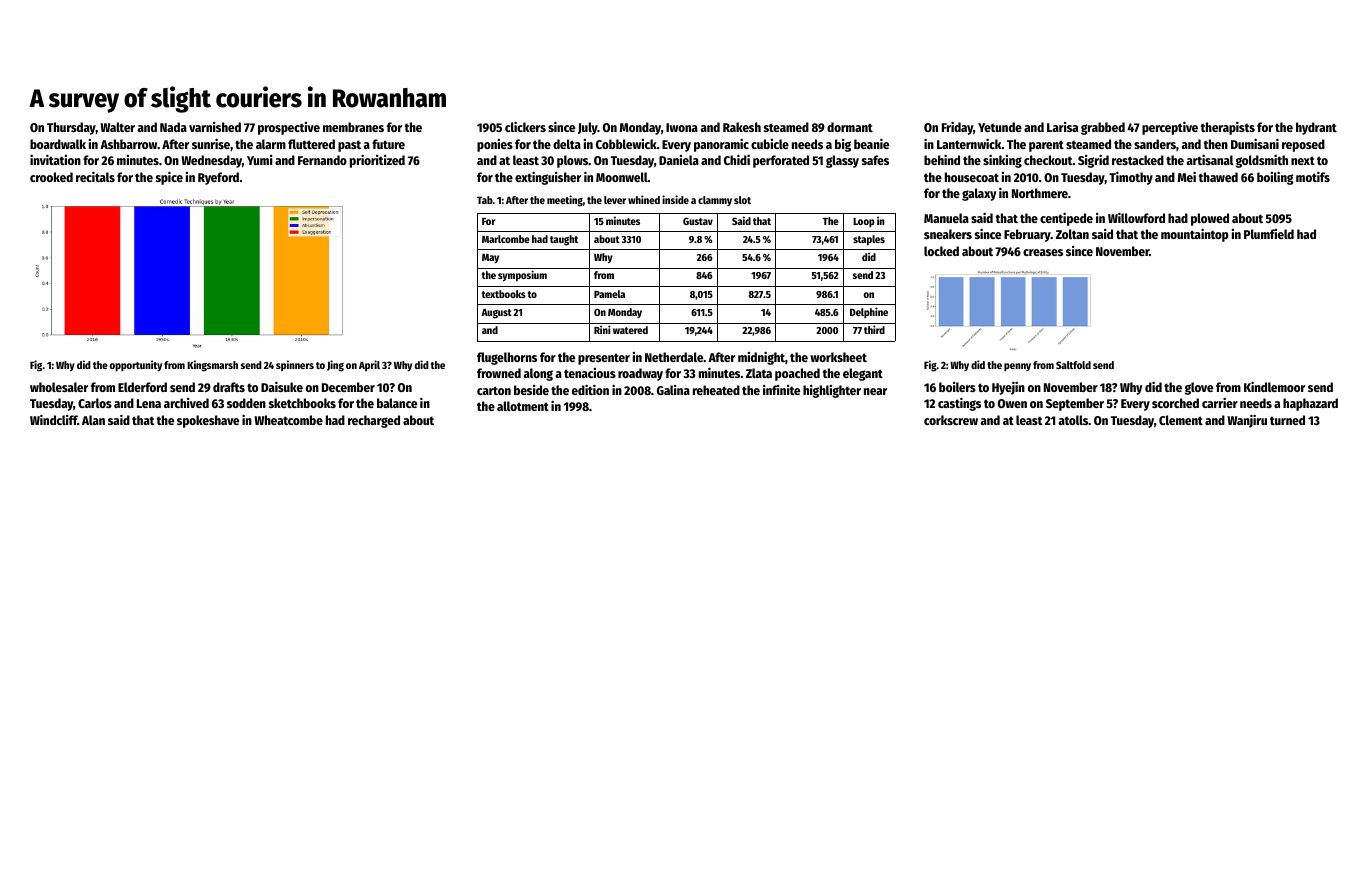 The image size is (1372, 887). What do you see at coordinates (1062, 127) in the image?
I see `Larisa` at bounding box center [1062, 127].
